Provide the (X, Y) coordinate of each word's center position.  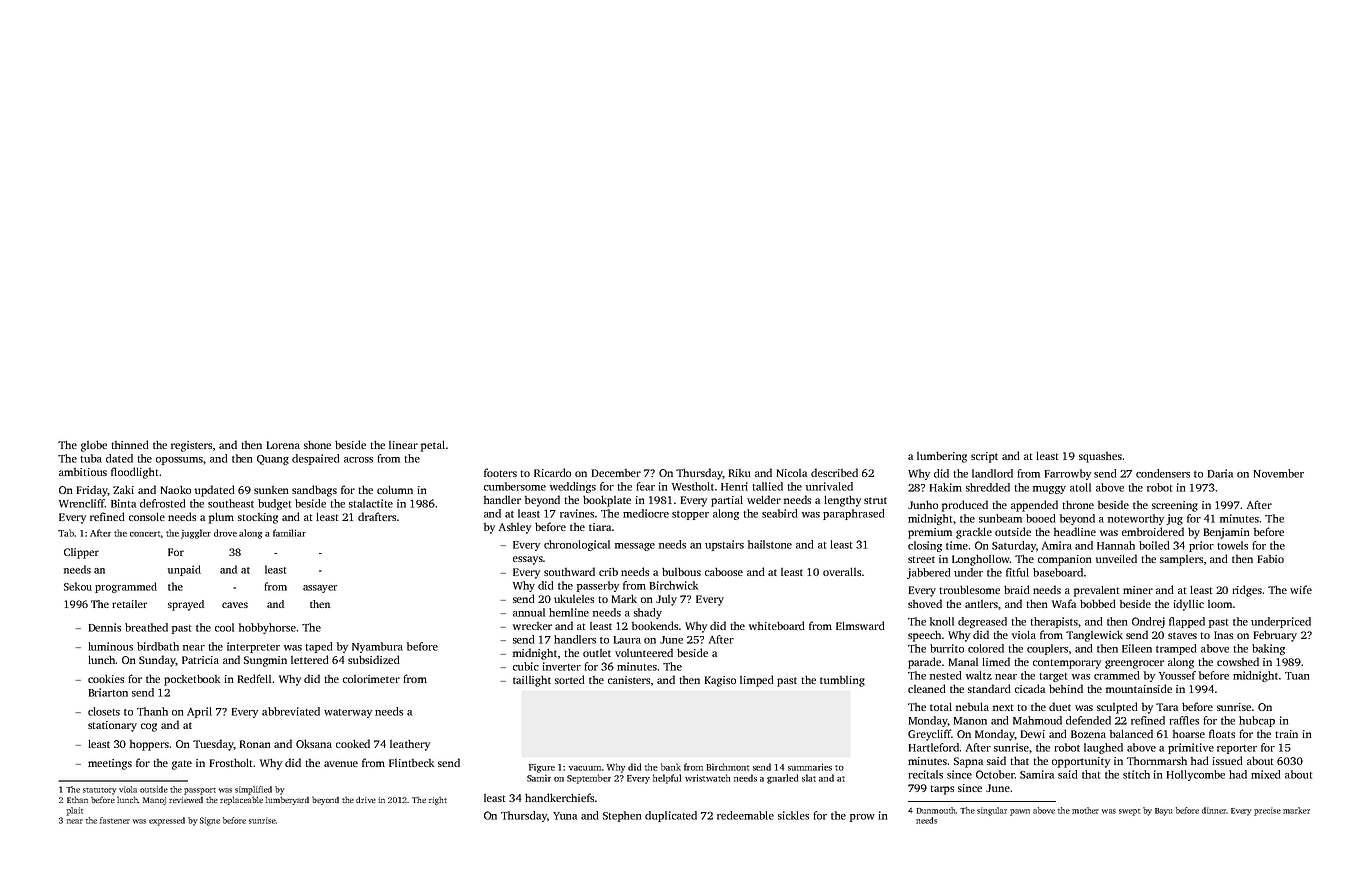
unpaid (184, 570)
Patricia (200, 660)
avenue (341, 764)
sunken (271, 490)
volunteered (644, 652)
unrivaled (829, 486)
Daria (1220, 473)
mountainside (1139, 688)
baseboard (1058, 572)
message (635, 547)
